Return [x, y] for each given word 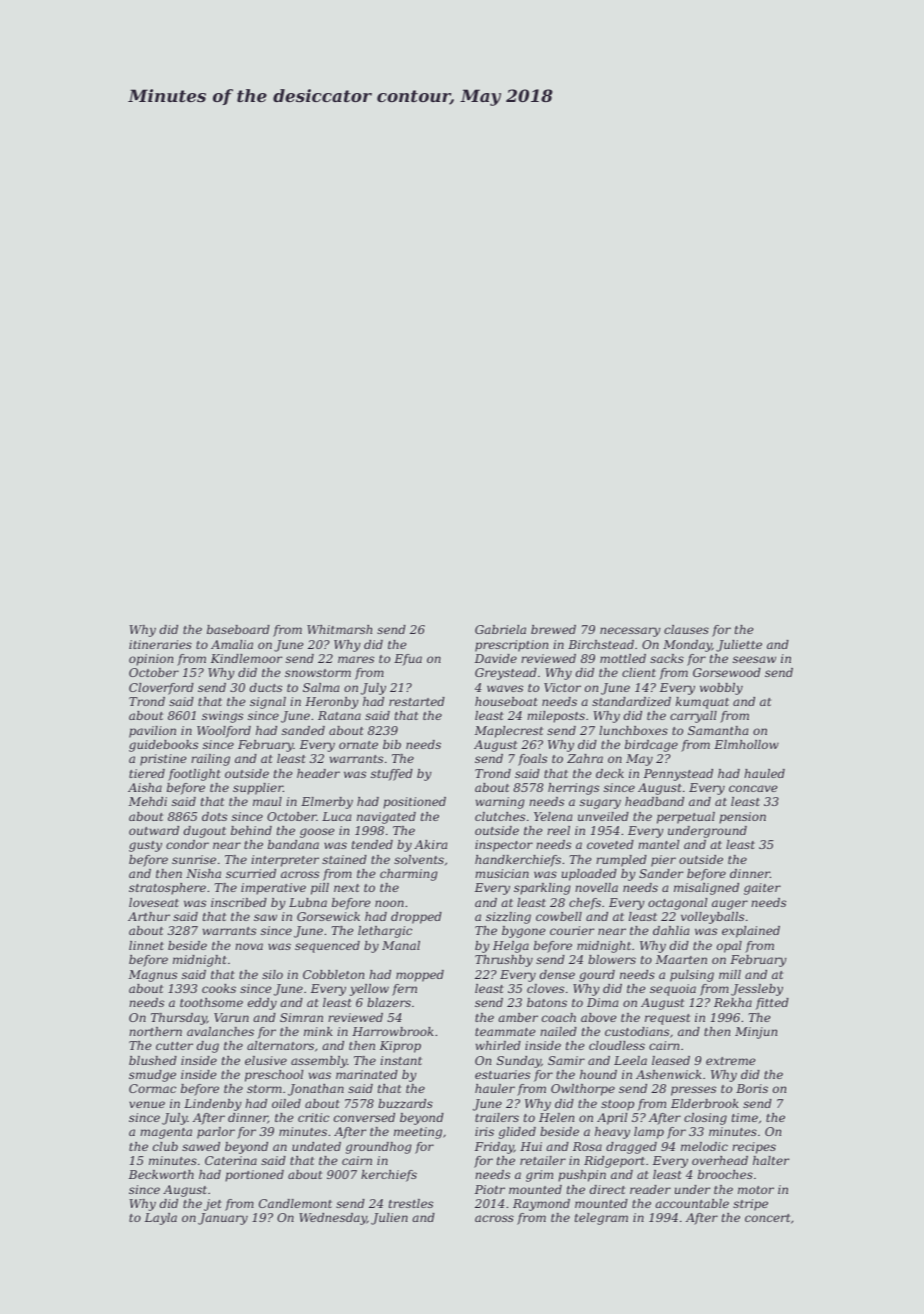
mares [356, 659]
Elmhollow [746, 744]
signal [268, 703]
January [223, 1219]
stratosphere [167, 889]
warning [500, 803]
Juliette [739, 646]
